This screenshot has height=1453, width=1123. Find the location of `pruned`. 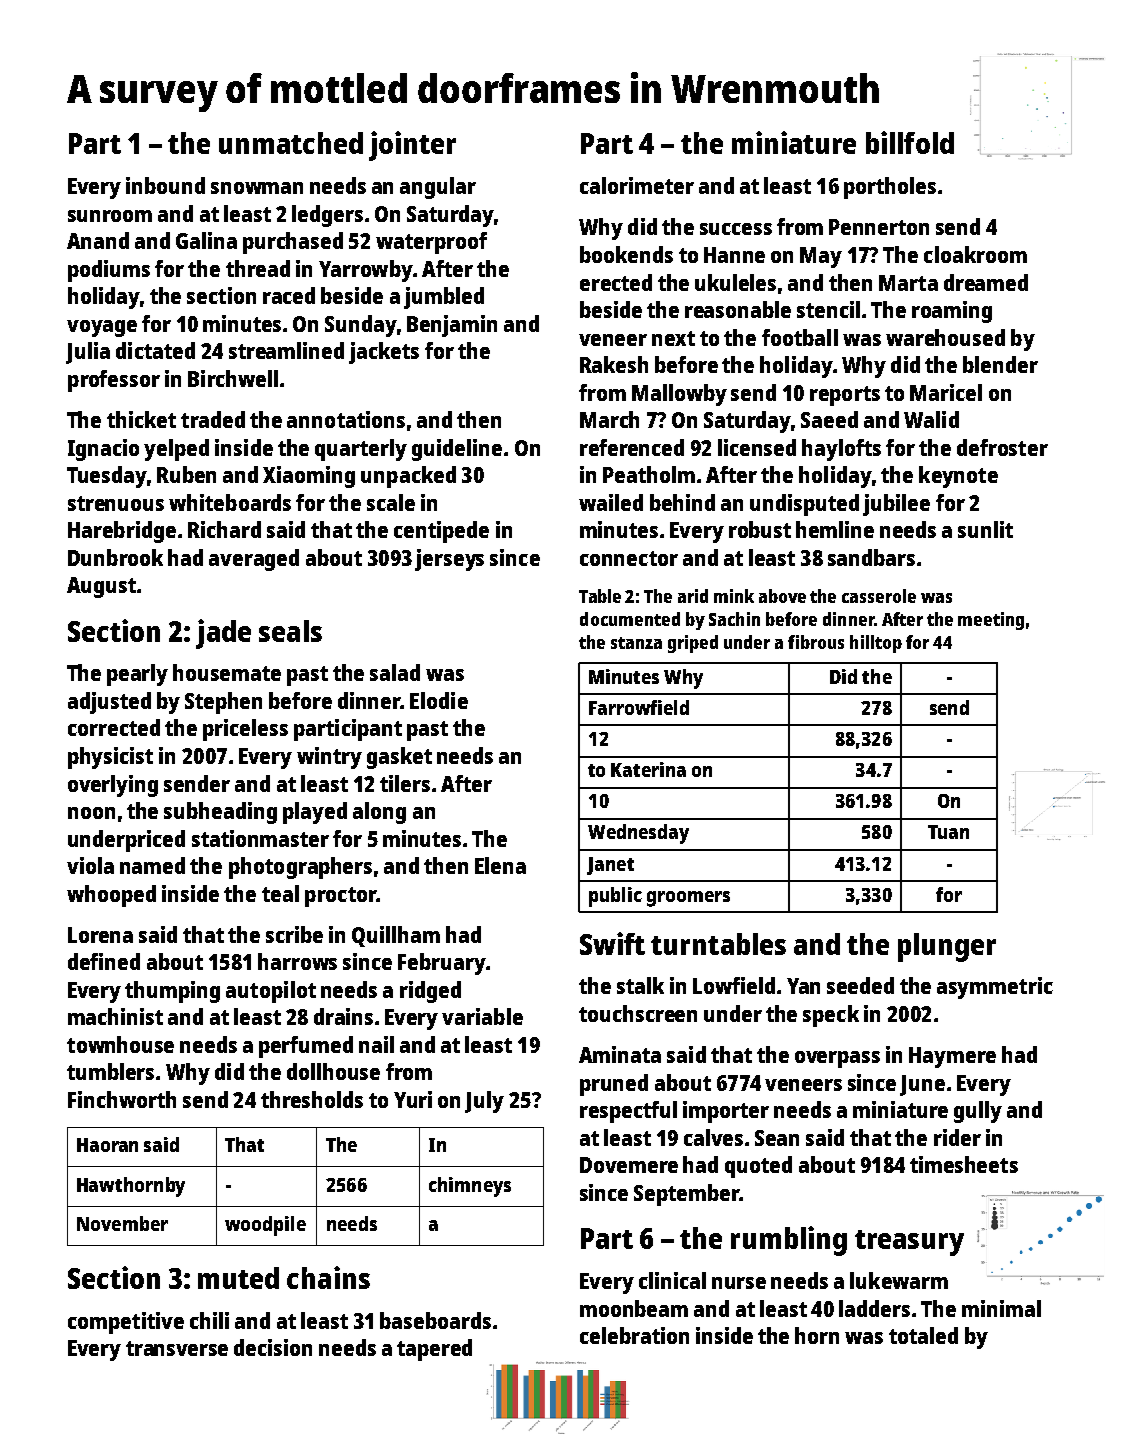

pruned is located at coordinates (614, 1085).
